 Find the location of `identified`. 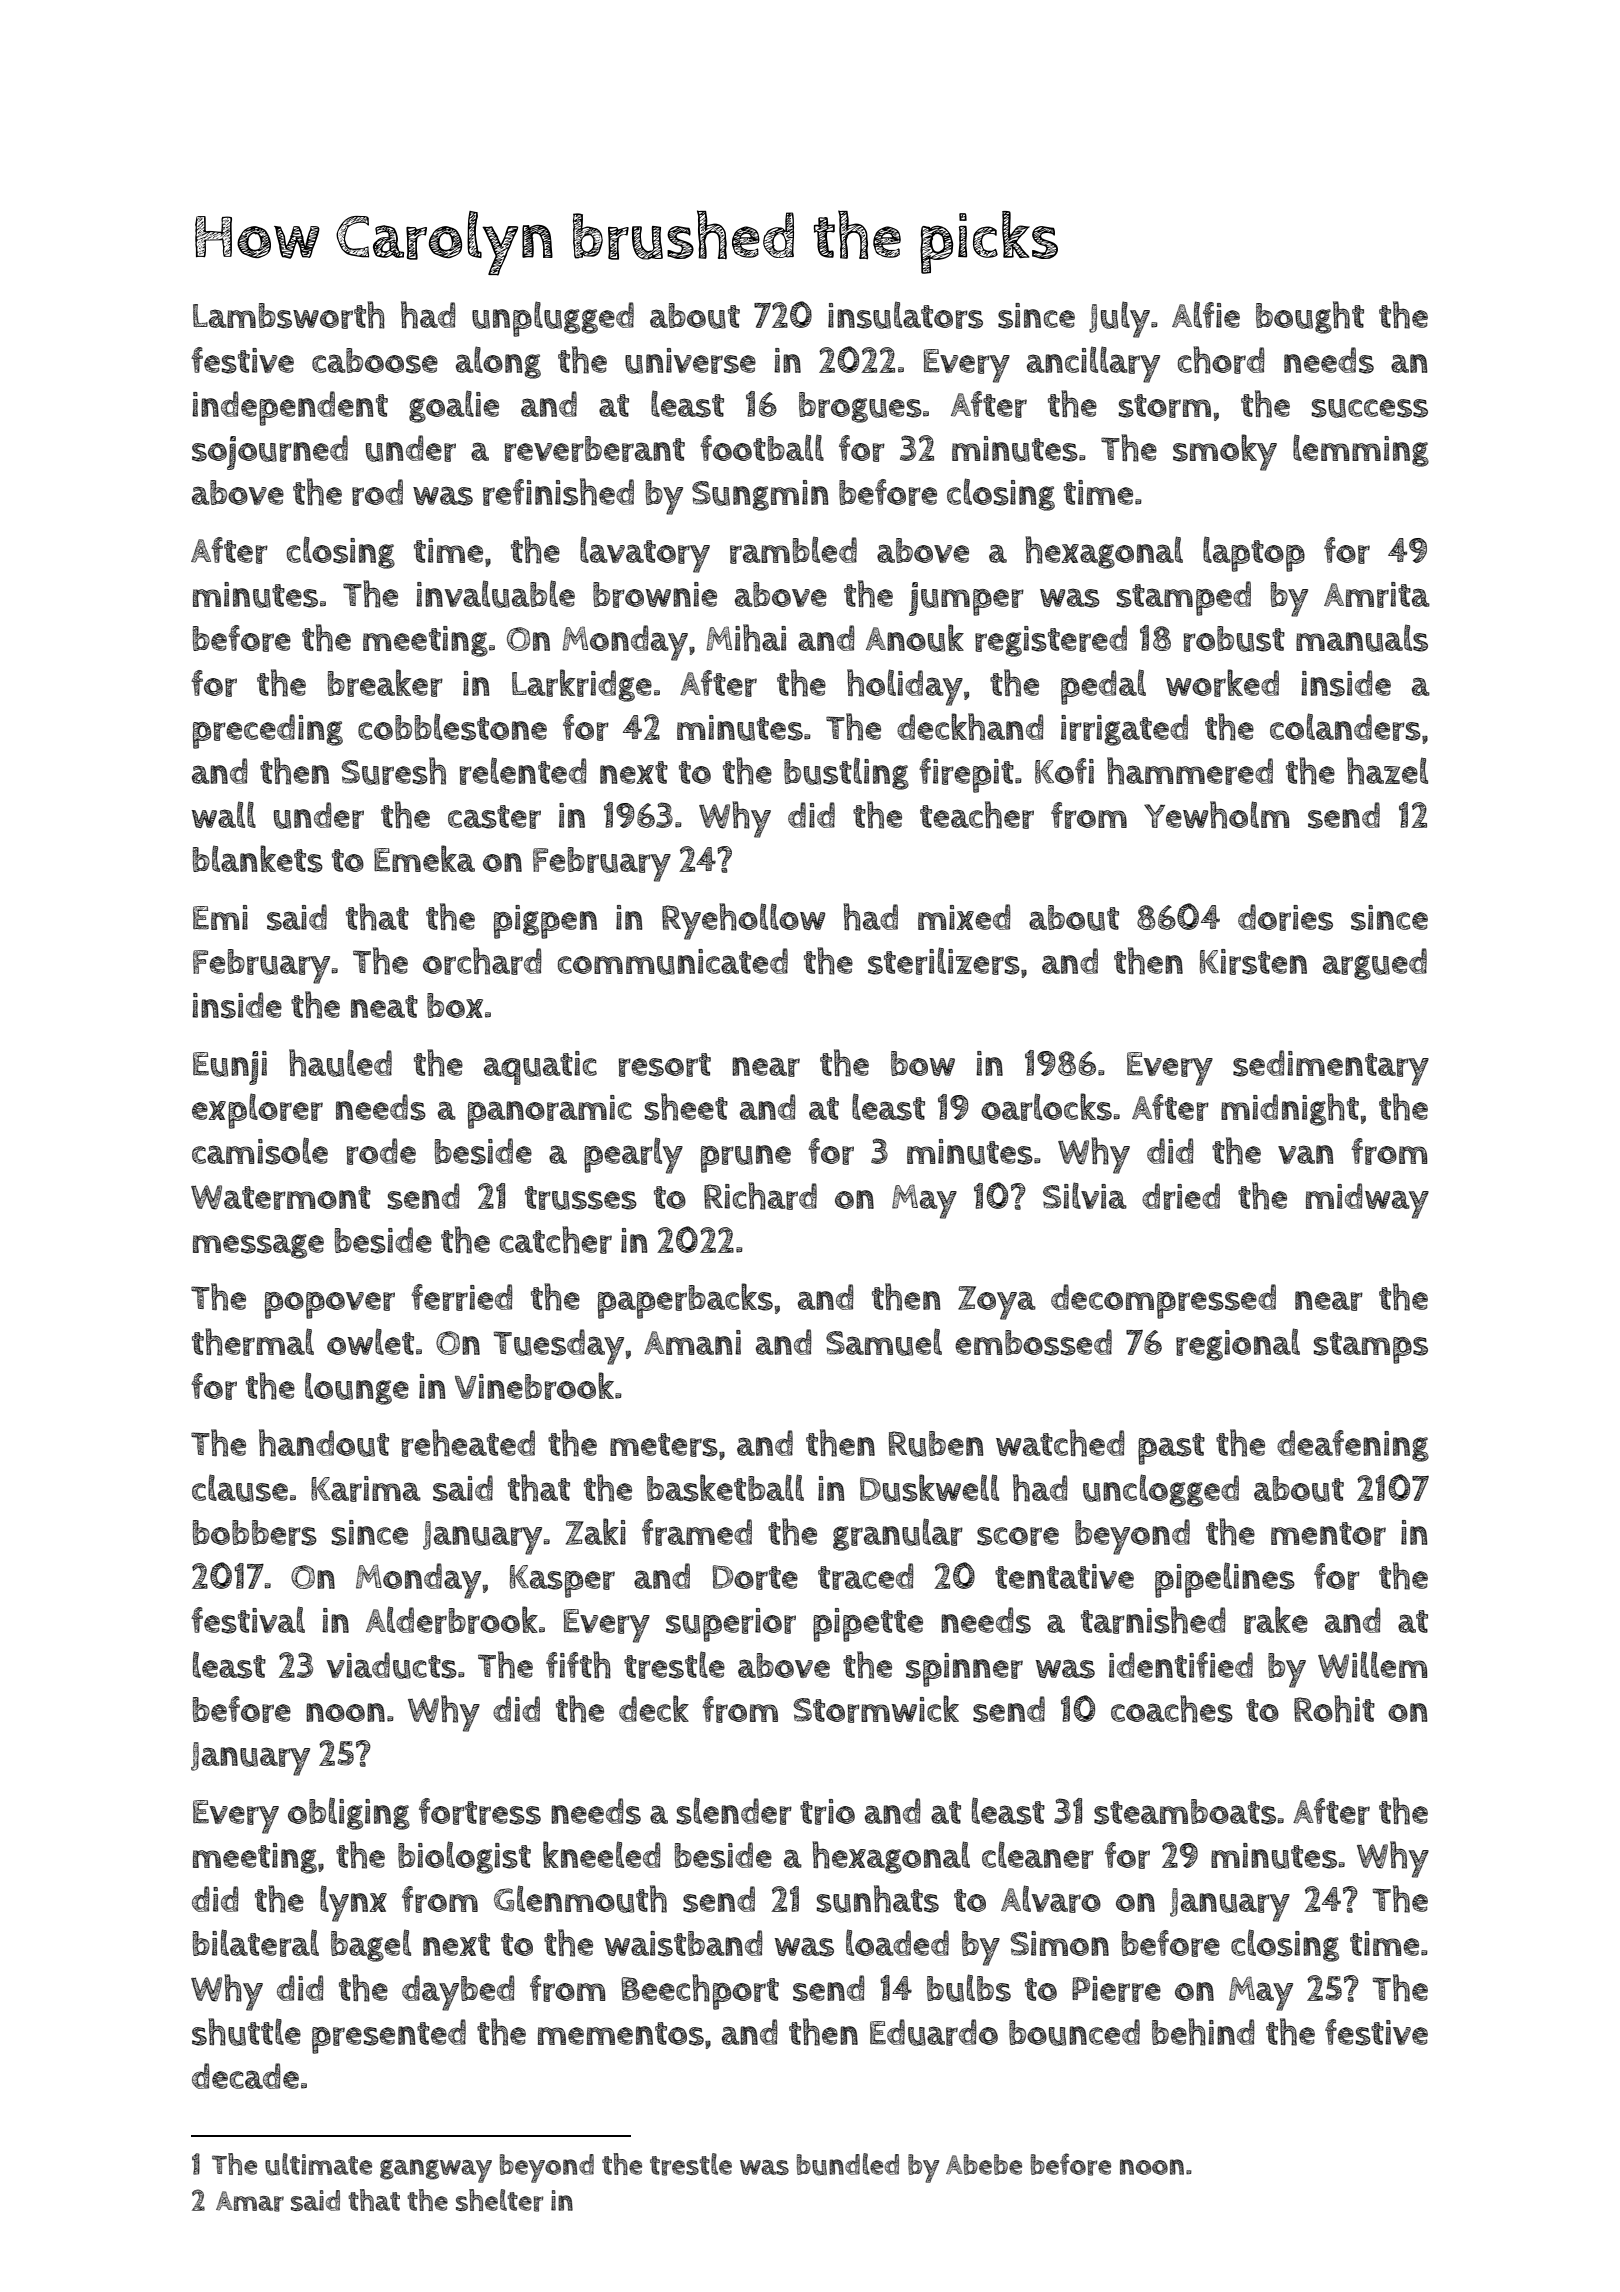

identified is located at coordinates (1181, 1665).
